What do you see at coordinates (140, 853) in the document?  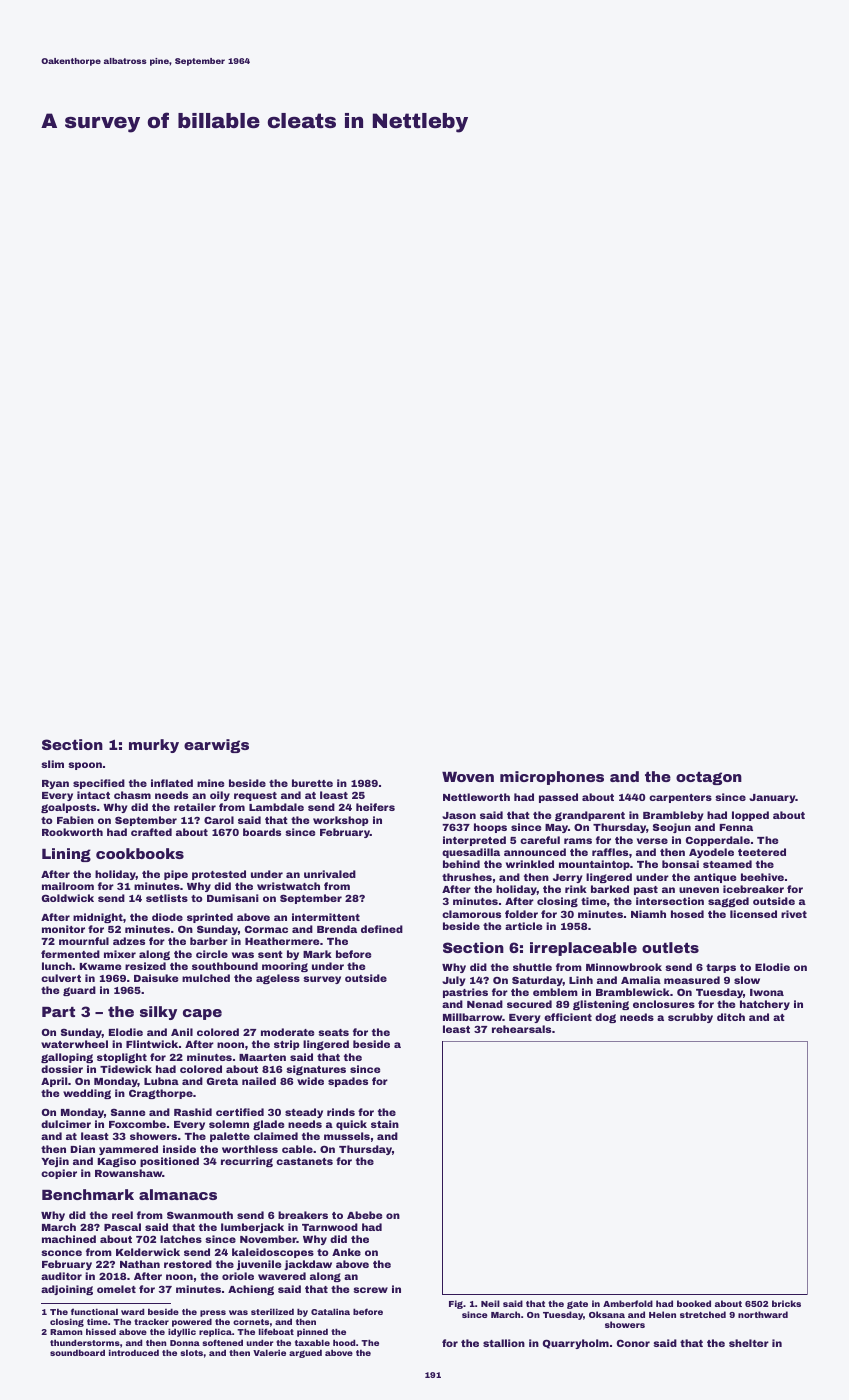 I see `cookbooks` at bounding box center [140, 853].
